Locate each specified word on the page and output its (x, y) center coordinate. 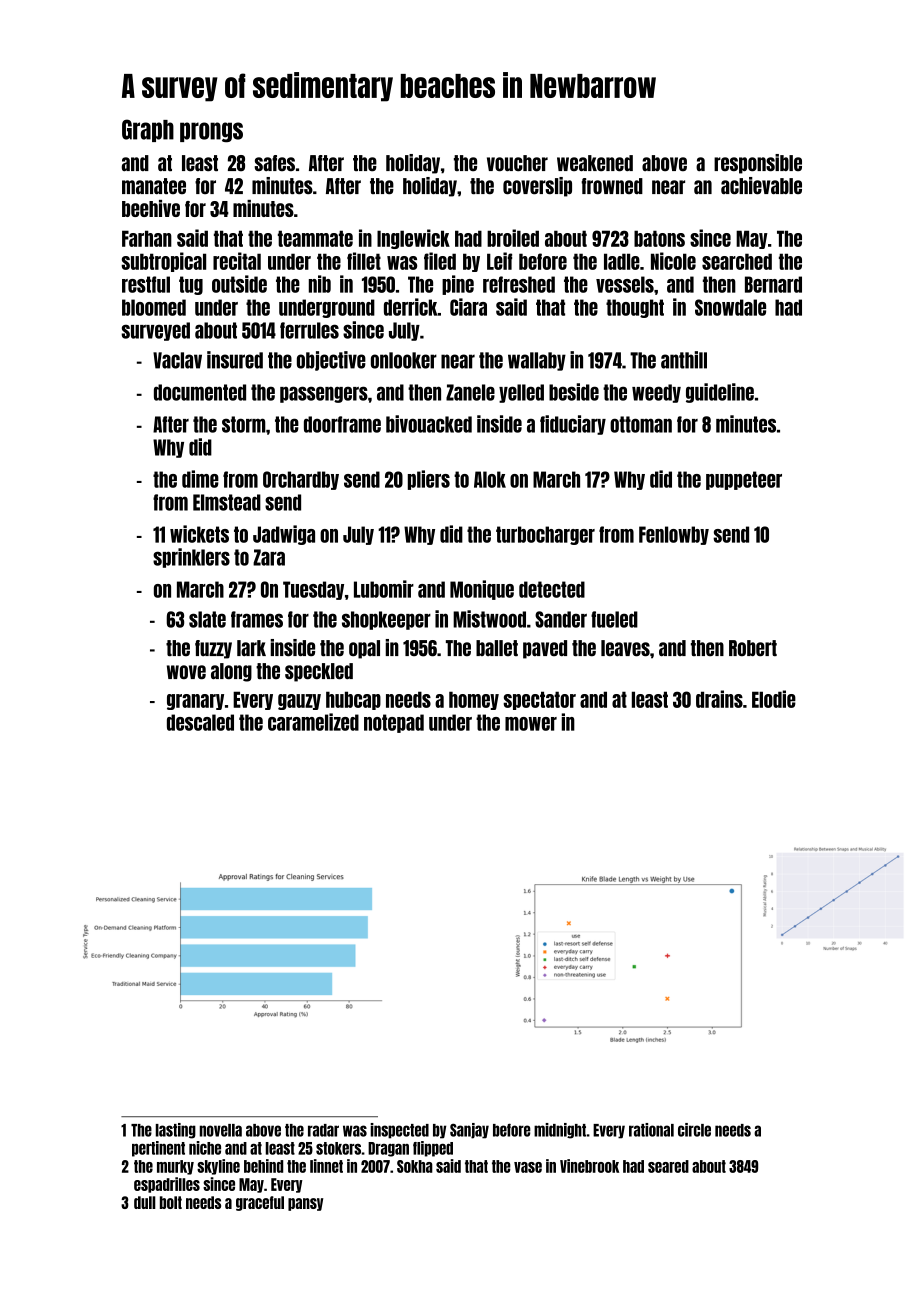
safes (274, 163)
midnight (560, 1131)
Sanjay (469, 1131)
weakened (595, 163)
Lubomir (384, 589)
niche (205, 1148)
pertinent (158, 1149)
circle (694, 1130)
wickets (199, 534)
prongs (211, 132)
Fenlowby (674, 535)
